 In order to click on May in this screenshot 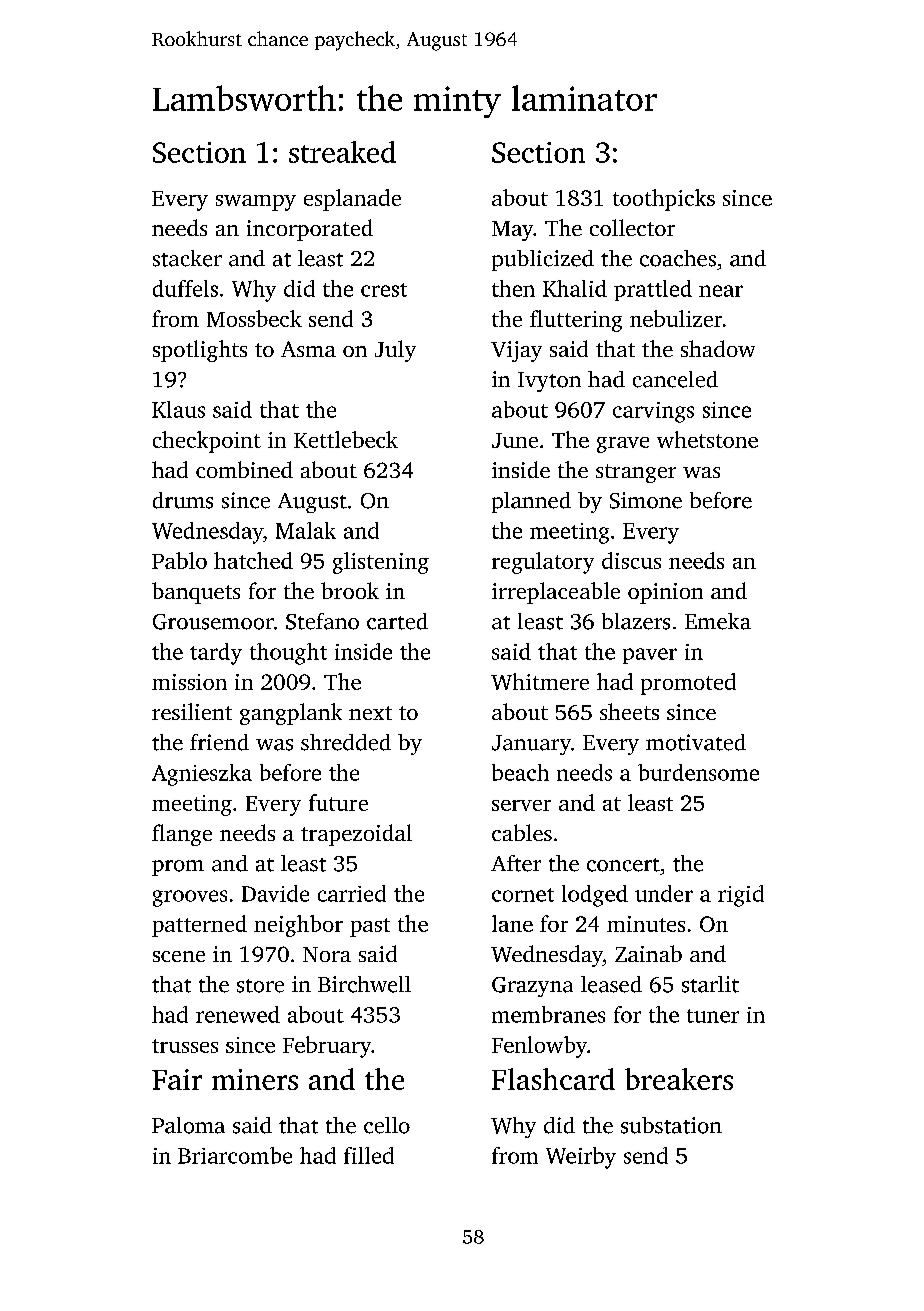, I will do `click(512, 231)`.
